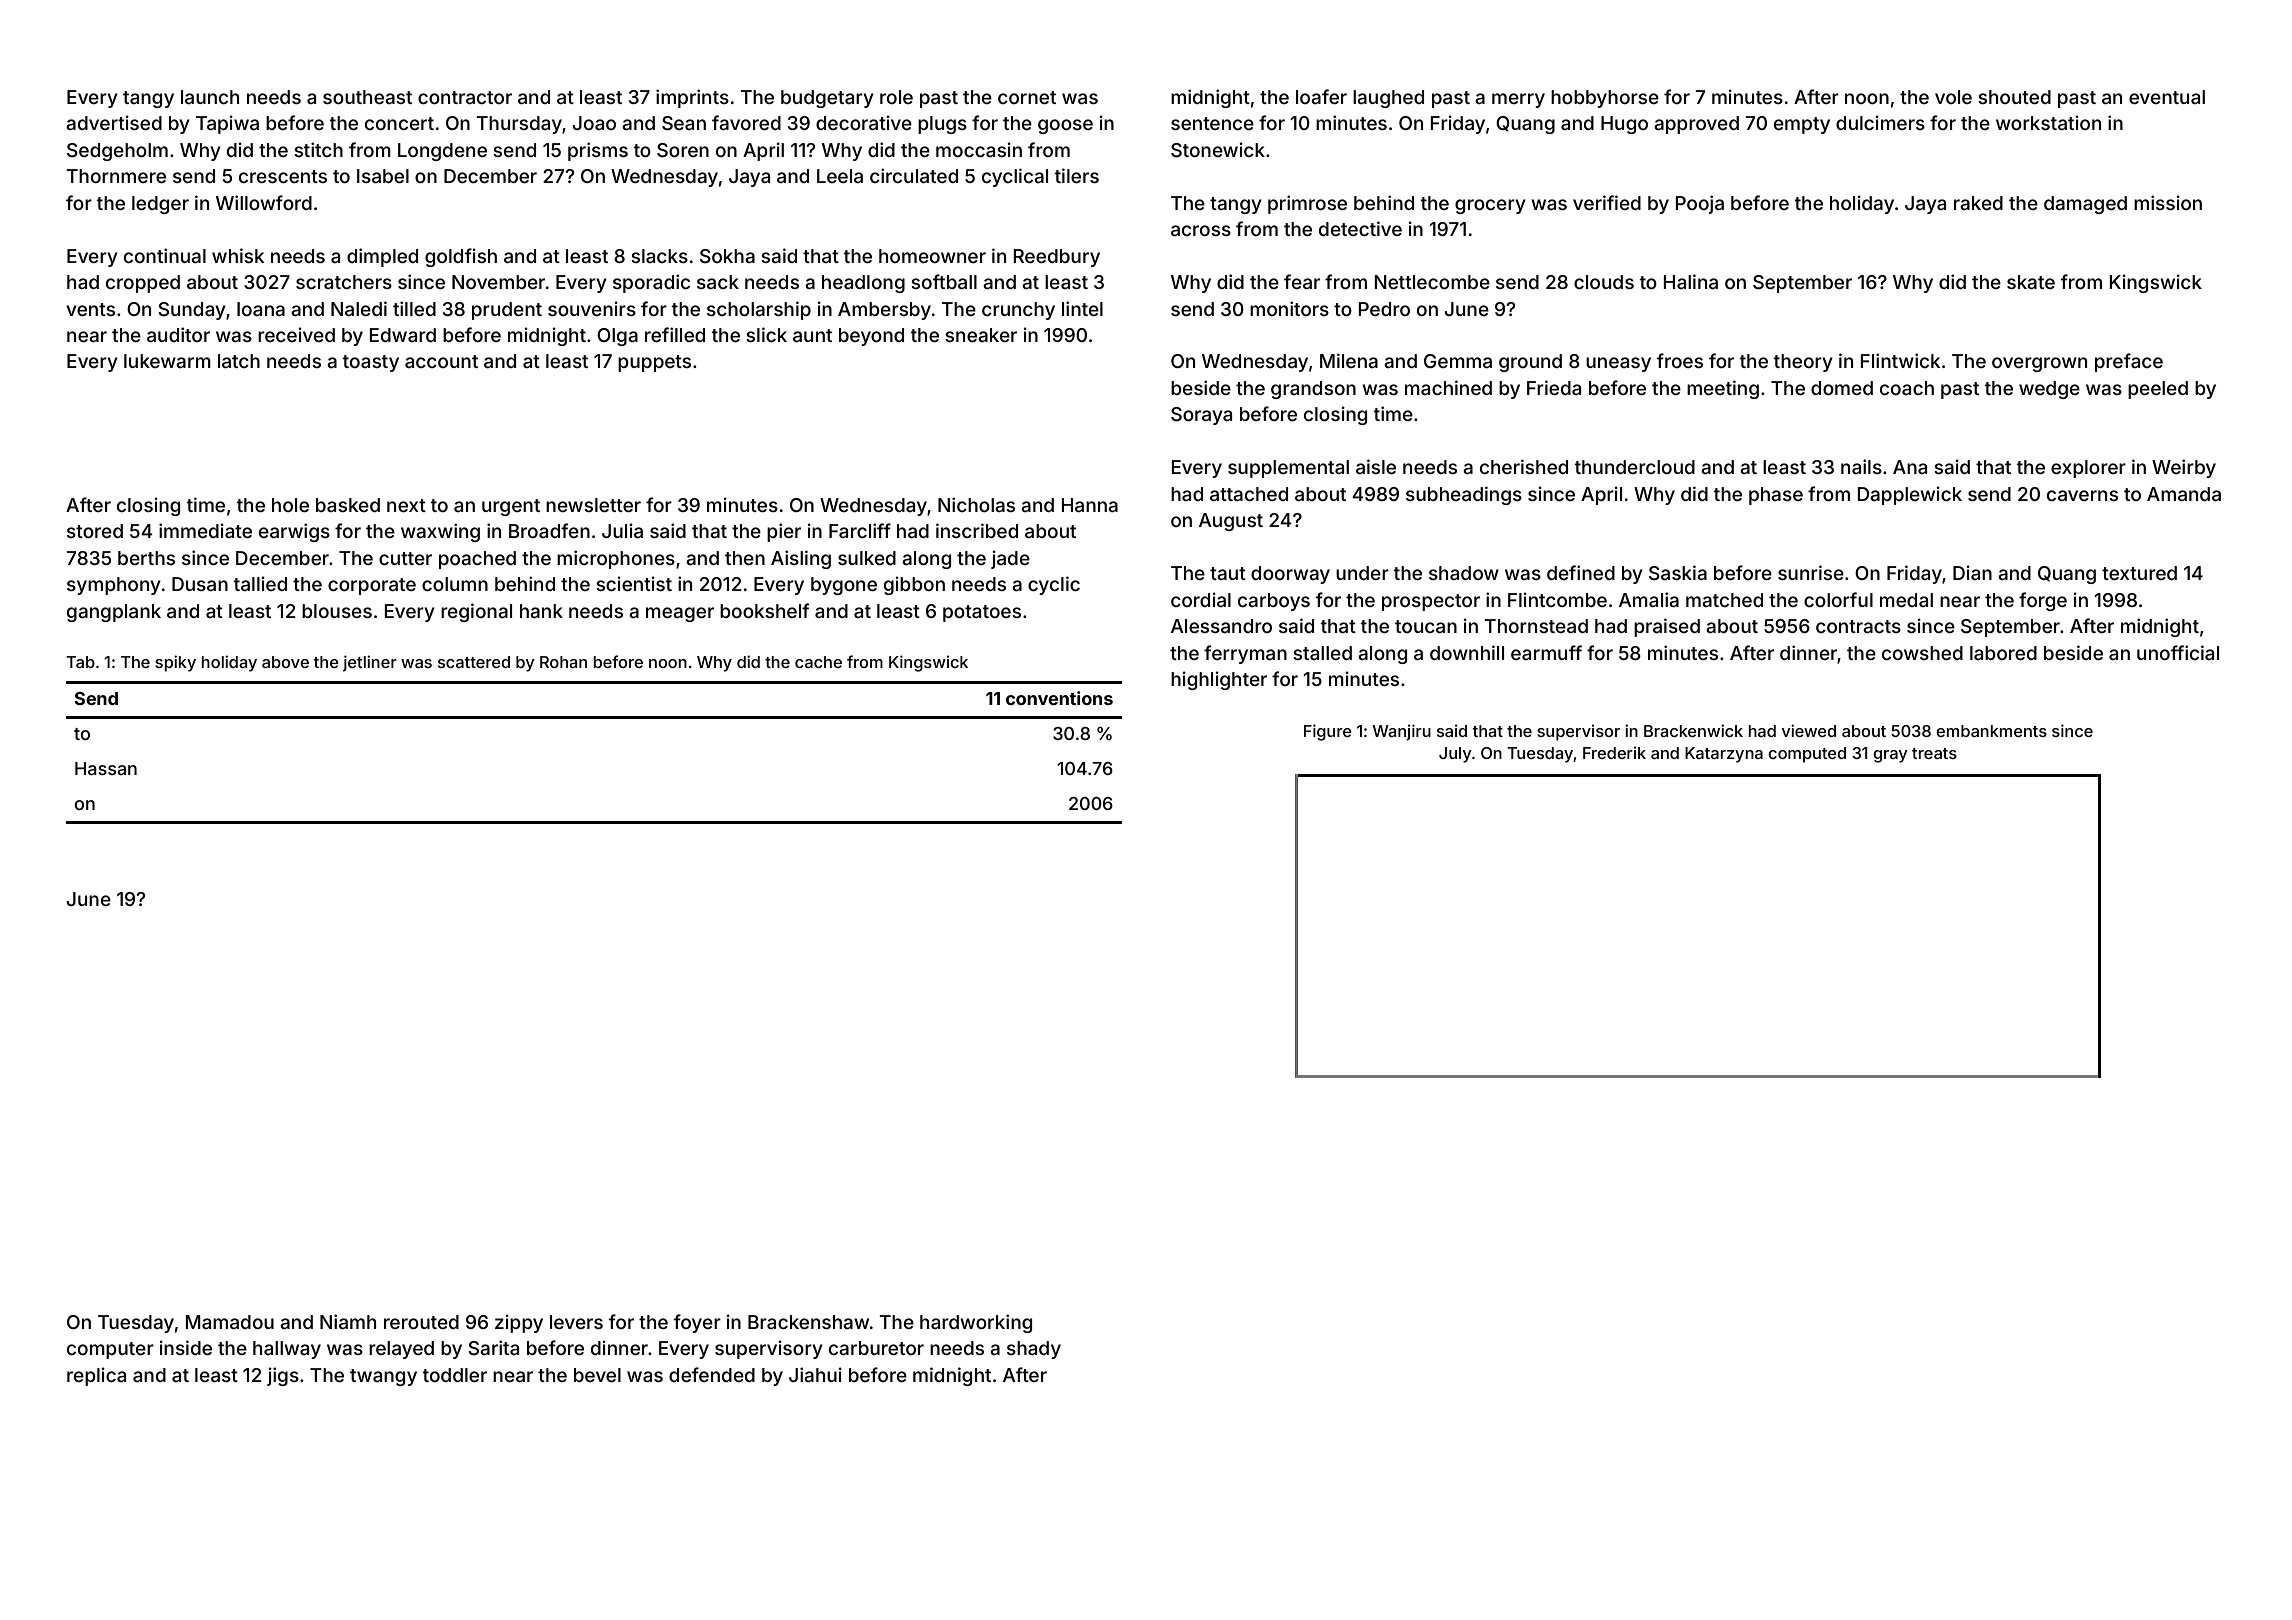 Image resolution: width=2292 pixels, height=1620 pixels. What do you see at coordinates (976, 1323) in the page?
I see `hardworking` at bounding box center [976, 1323].
